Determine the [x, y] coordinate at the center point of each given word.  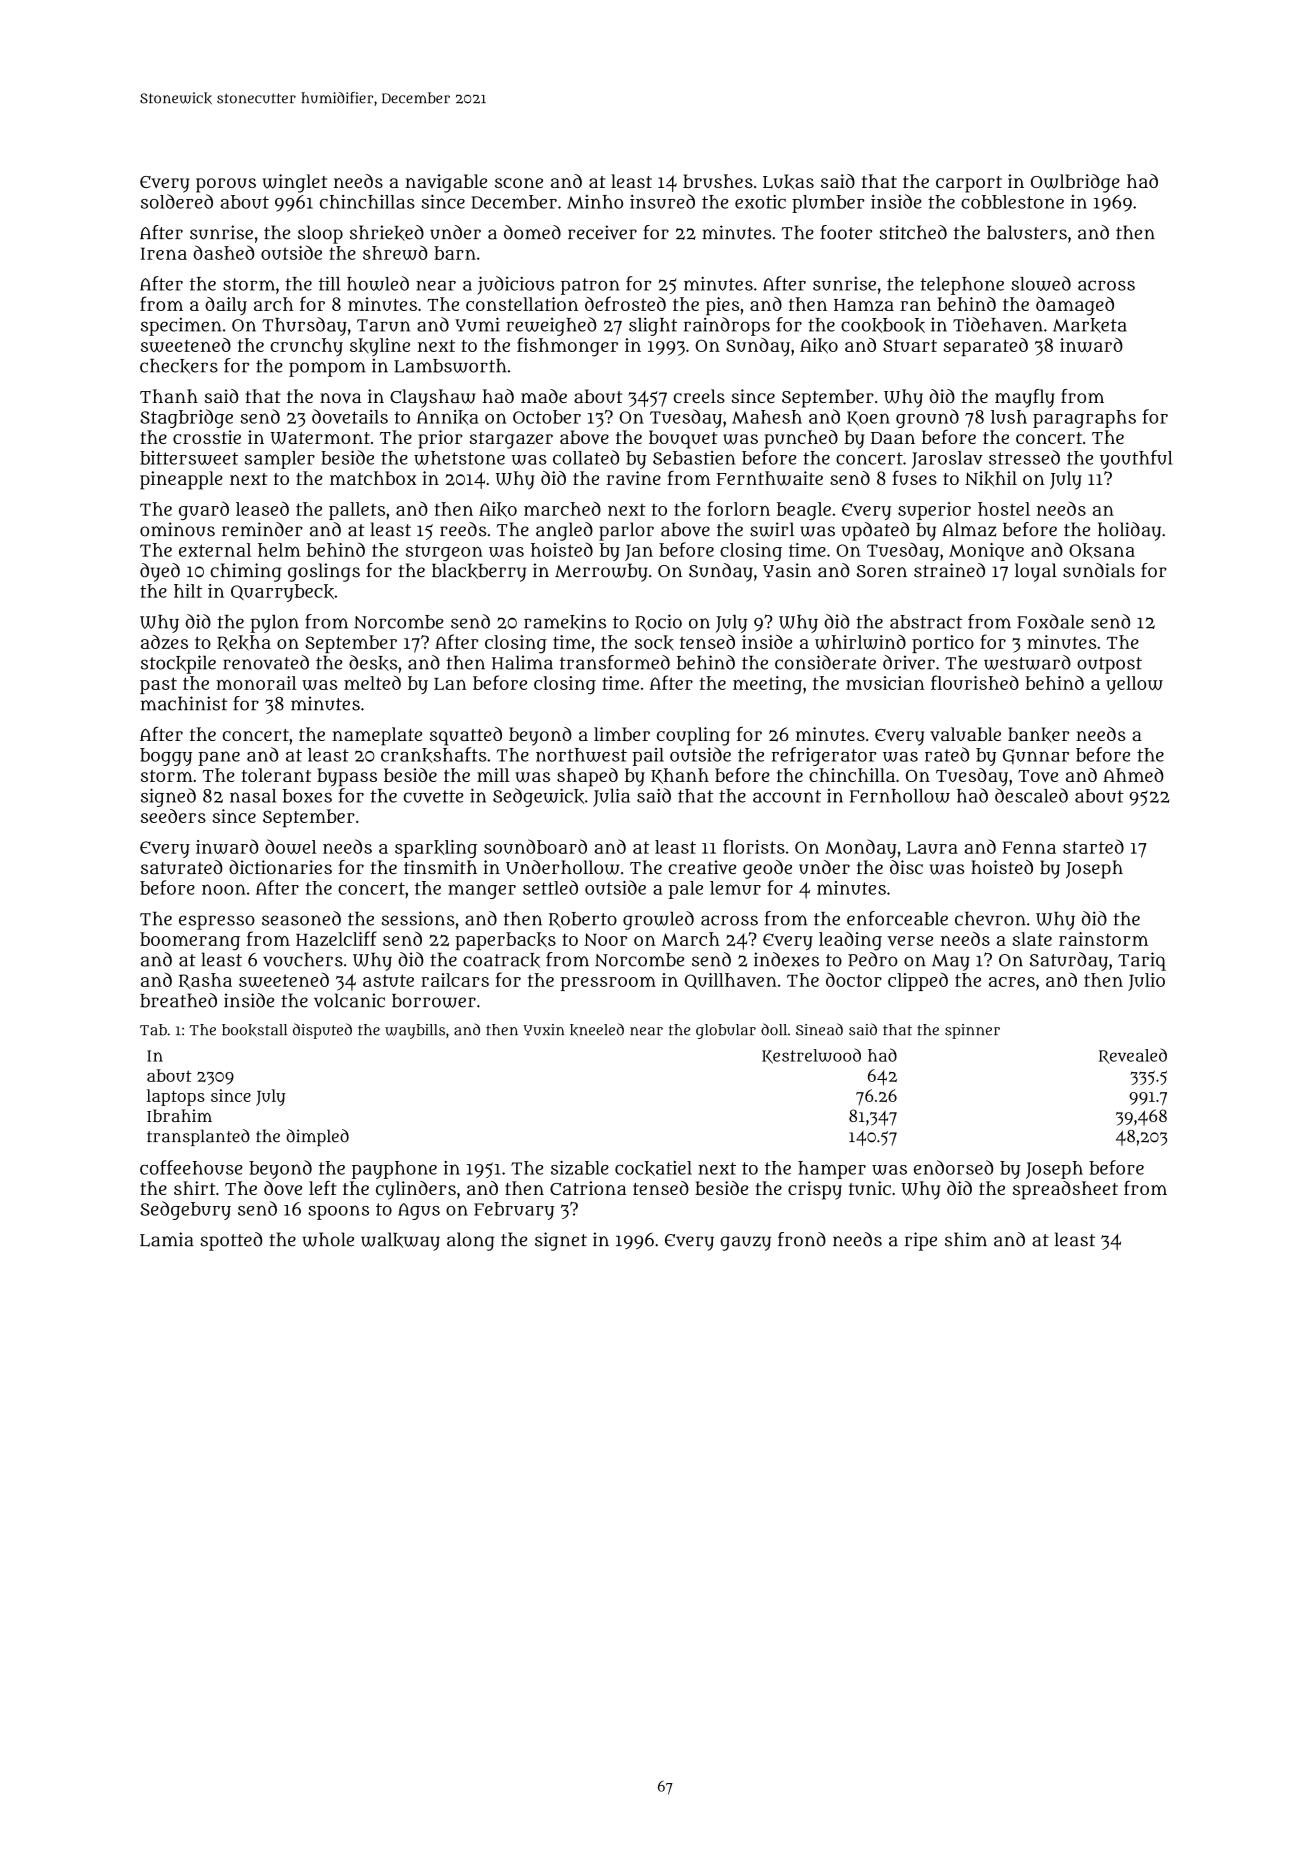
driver [909, 662]
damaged [1075, 306]
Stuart [910, 345]
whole [328, 1239]
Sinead [819, 1029]
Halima [522, 662]
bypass [347, 777]
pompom [327, 369]
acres [1012, 982]
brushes [718, 181]
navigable [446, 183]
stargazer [511, 440]
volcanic [349, 1000]
